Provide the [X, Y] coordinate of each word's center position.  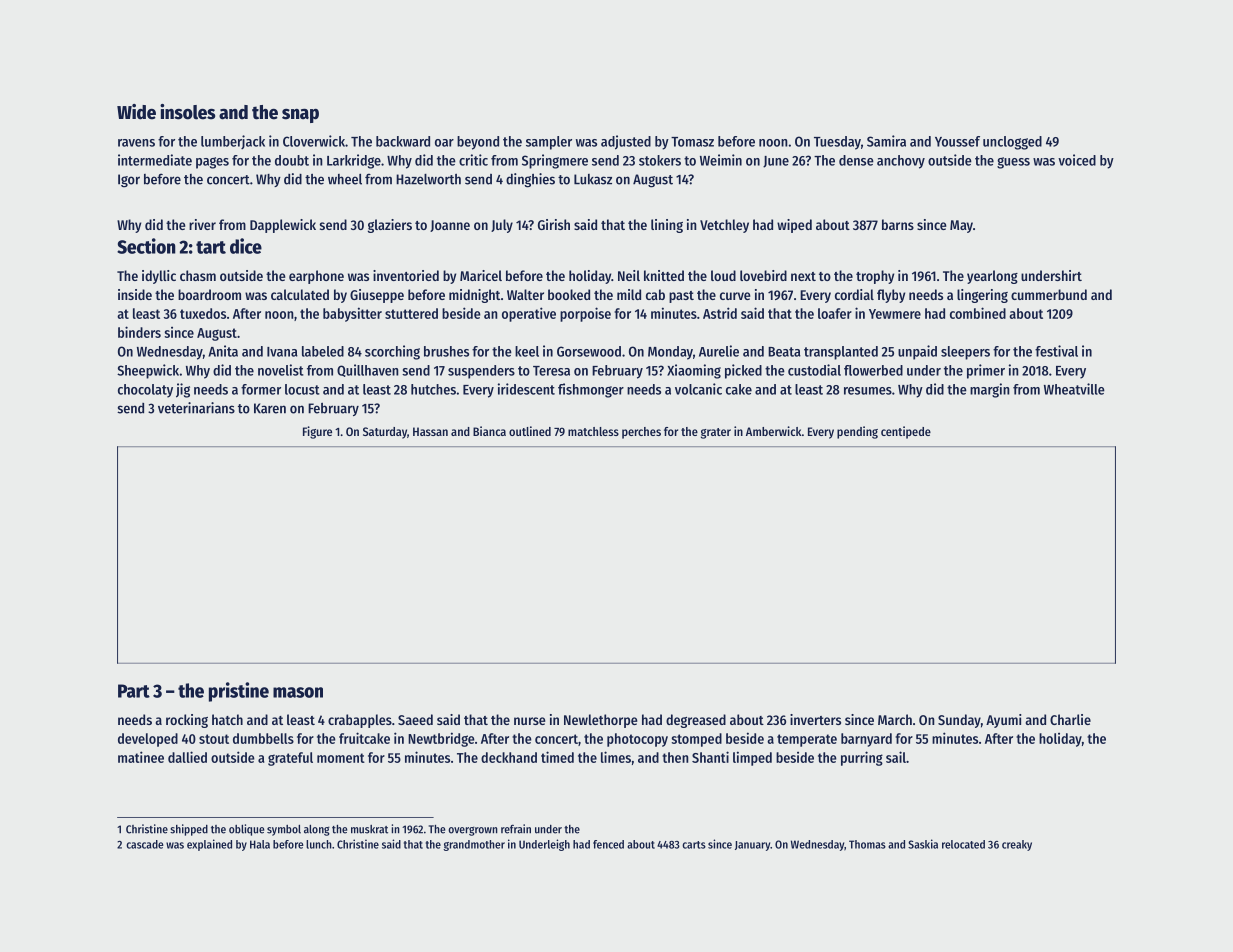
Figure [317, 432]
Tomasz [692, 142]
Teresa [551, 371]
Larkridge [354, 161]
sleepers [965, 353]
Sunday [959, 721]
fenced [608, 844]
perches [641, 433]
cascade [145, 844]
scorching [392, 352]
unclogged [1012, 143]
